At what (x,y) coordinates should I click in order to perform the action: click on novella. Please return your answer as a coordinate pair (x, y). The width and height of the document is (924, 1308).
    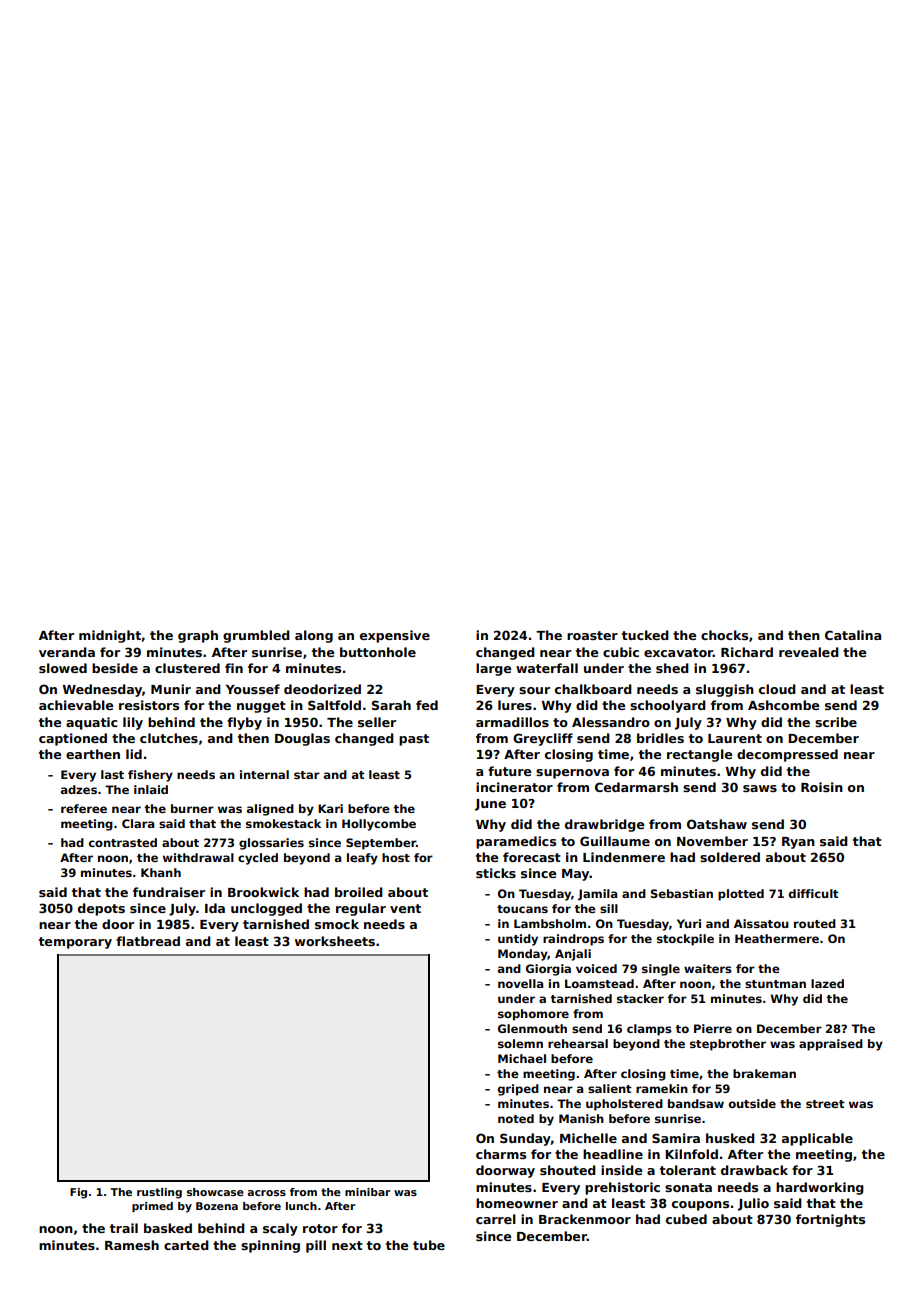
    Looking at the image, I should click on (520, 983).
